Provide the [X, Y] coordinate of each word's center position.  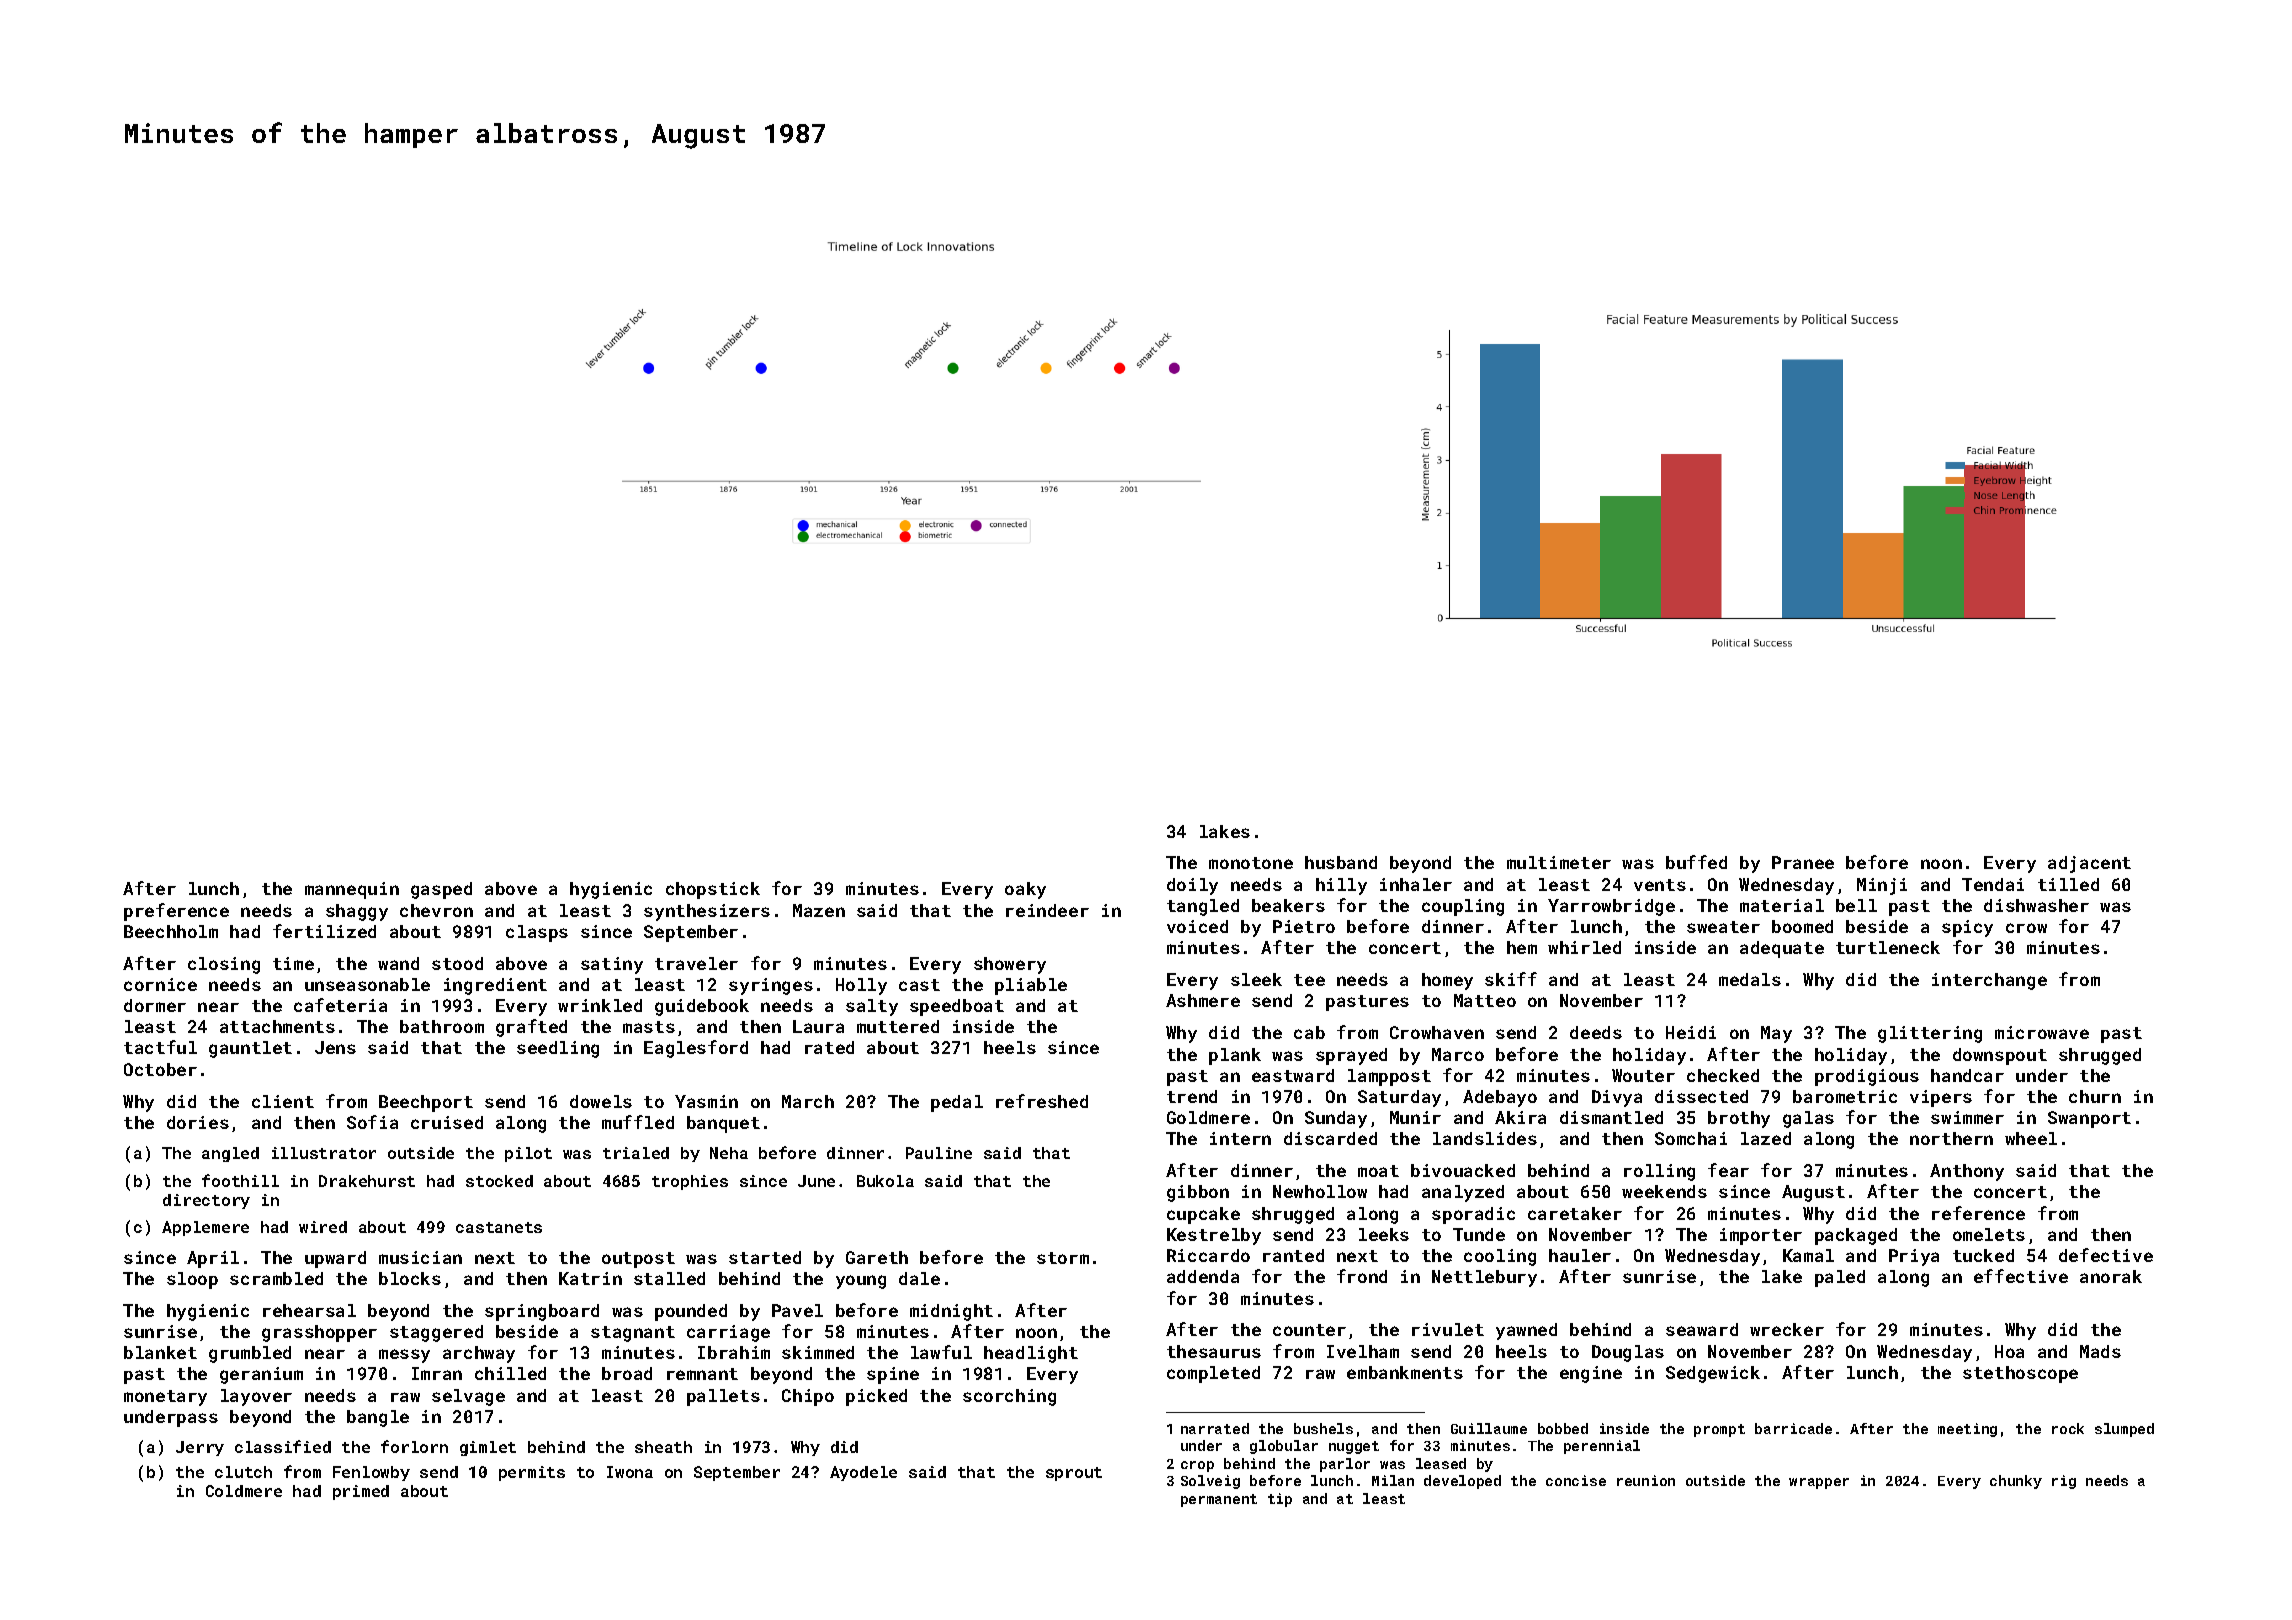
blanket [160, 1352]
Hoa [2009, 1351]
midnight [951, 1312]
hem [1522, 947]
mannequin [352, 890]
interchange [1989, 981]
